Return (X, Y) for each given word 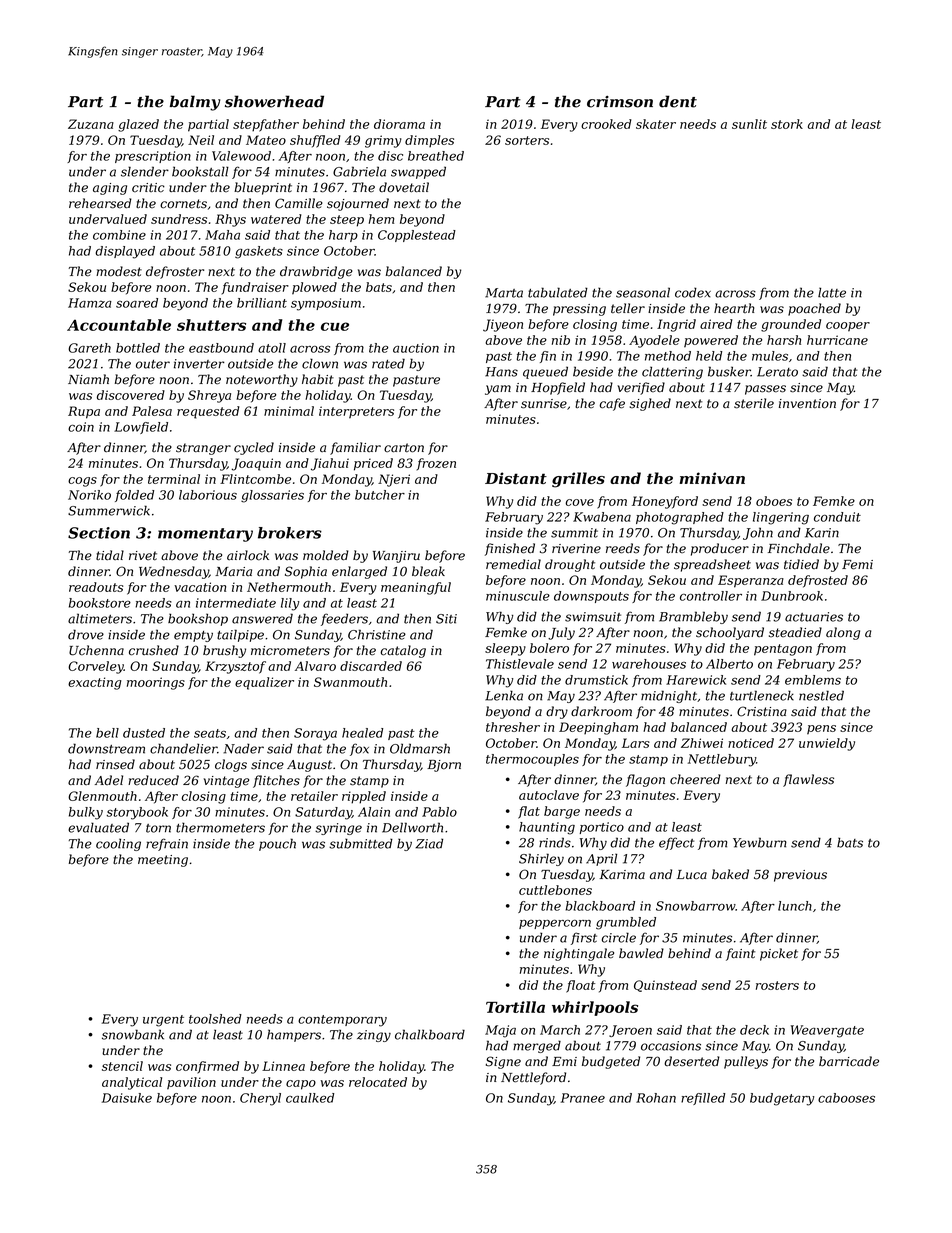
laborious (208, 495)
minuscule (518, 596)
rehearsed (100, 203)
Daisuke (127, 1098)
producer (720, 549)
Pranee (583, 1098)
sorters (527, 140)
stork (787, 124)
